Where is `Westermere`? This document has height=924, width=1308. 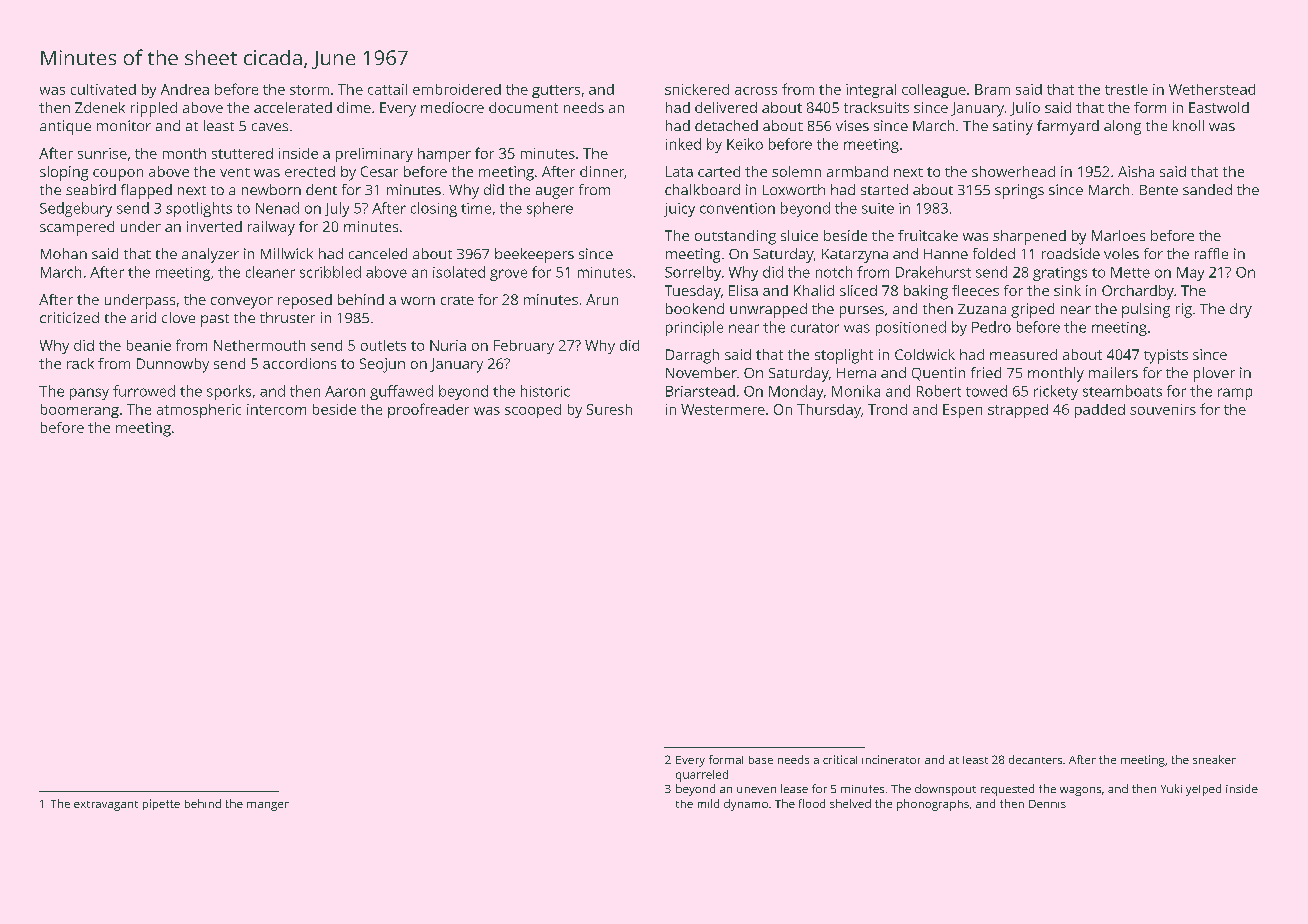
Westermere is located at coordinates (723, 409).
